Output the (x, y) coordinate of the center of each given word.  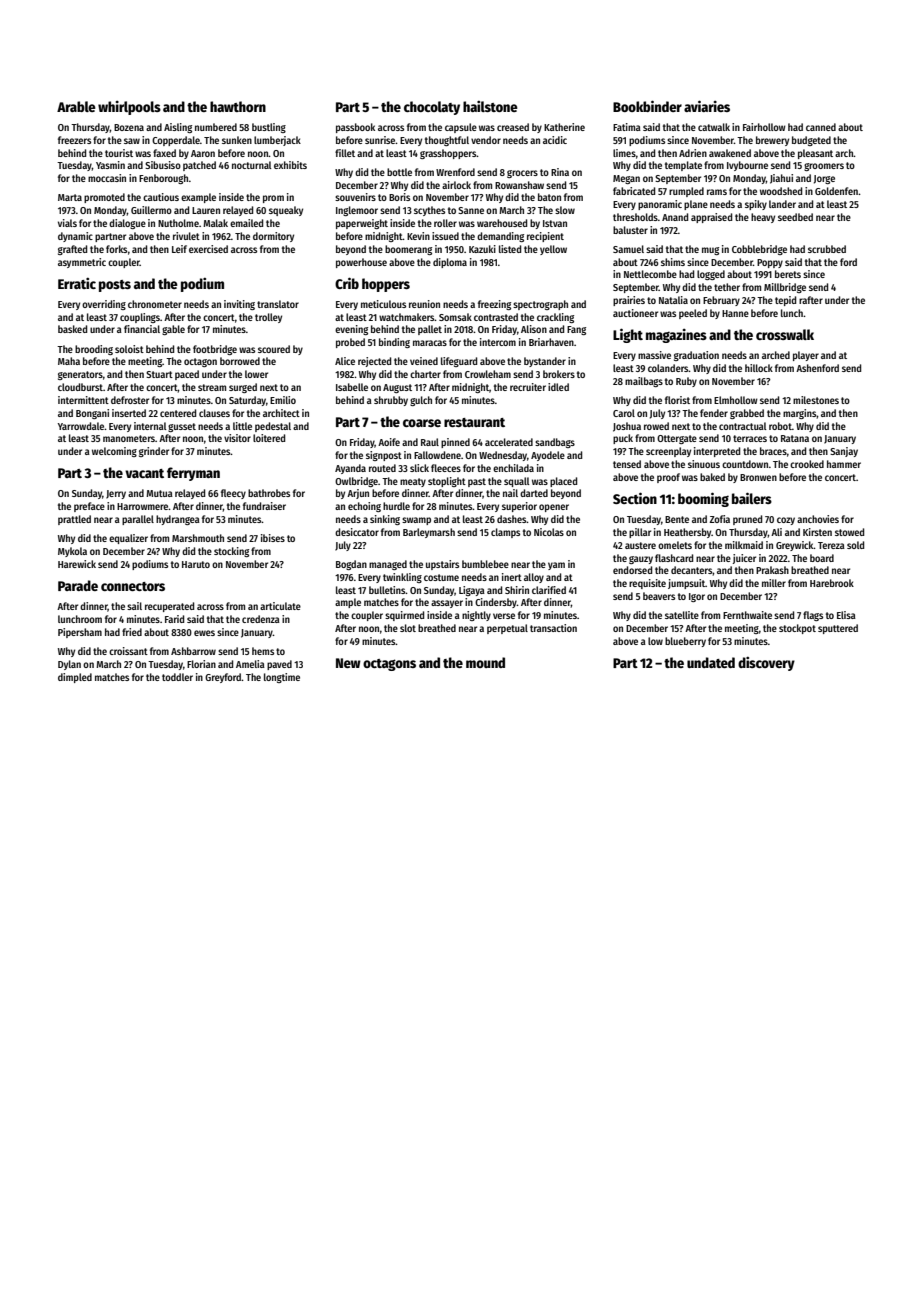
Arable (76, 106)
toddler (177, 677)
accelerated (509, 442)
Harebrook (832, 583)
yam (556, 566)
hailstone (490, 106)
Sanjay (844, 452)
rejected (374, 362)
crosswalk (785, 334)
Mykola (72, 552)
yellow (553, 250)
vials (67, 223)
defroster (130, 400)
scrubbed (827, 249)
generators (80, 375)
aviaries (707, 106)
